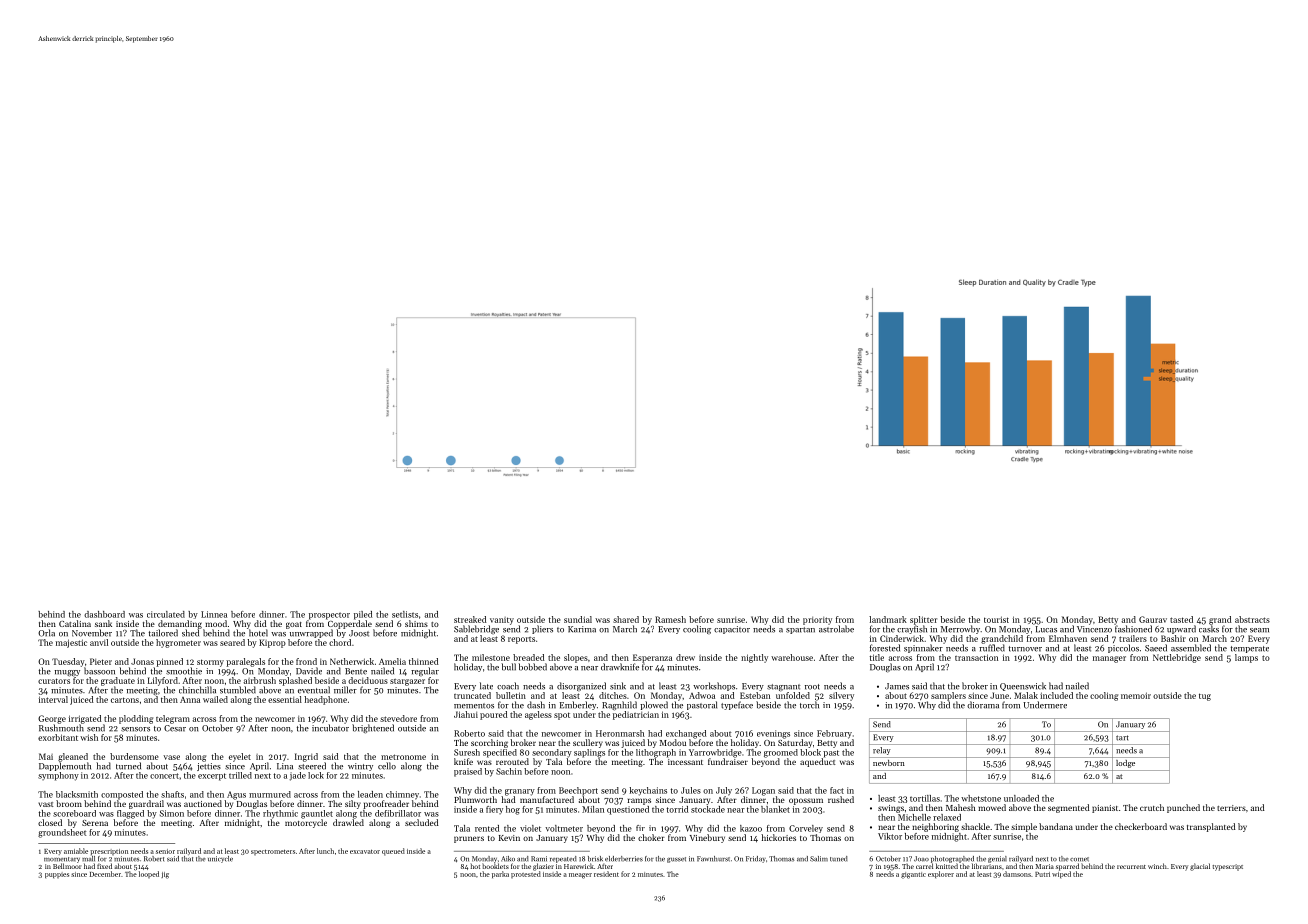  What do you see at coordinates (1153, 619) in the screenshot?
I see `Gaurav` at bounding box center [1153, 619].
